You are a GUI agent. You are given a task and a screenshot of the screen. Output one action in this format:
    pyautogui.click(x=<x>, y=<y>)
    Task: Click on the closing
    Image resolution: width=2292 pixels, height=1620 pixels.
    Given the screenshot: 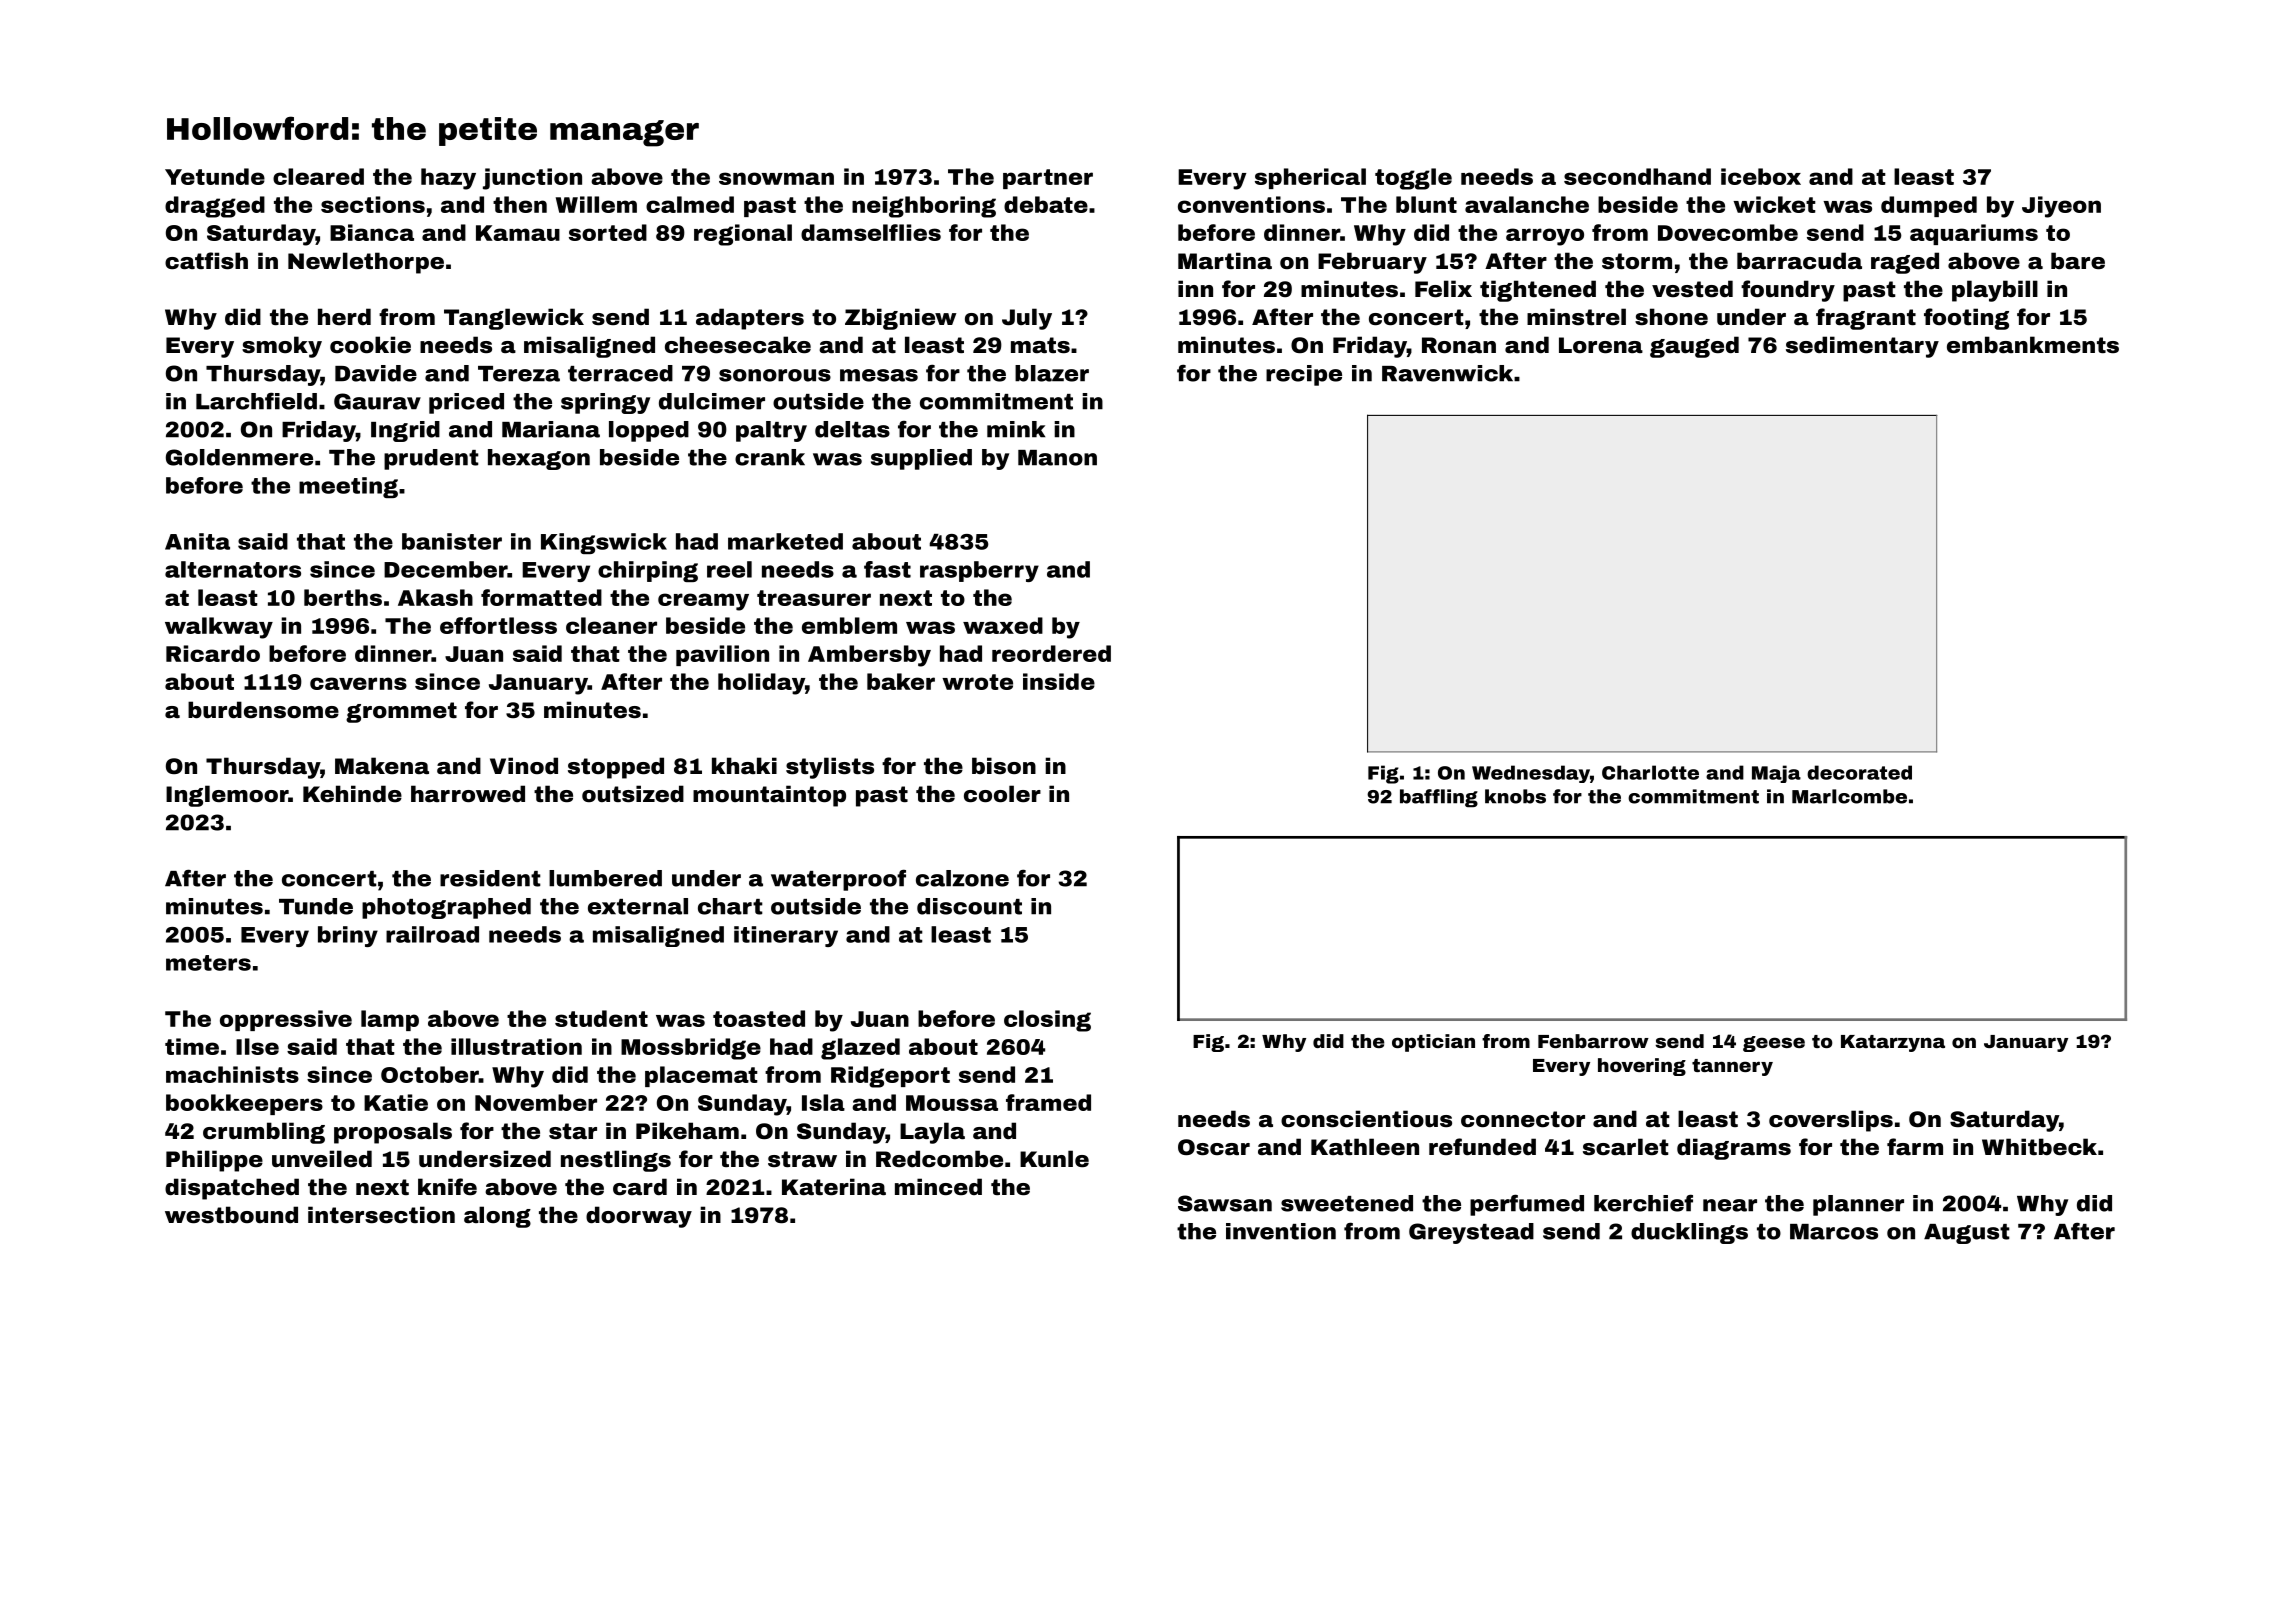 What is the action you would take?
    pyautogui.click(x=1047, y=1021)
